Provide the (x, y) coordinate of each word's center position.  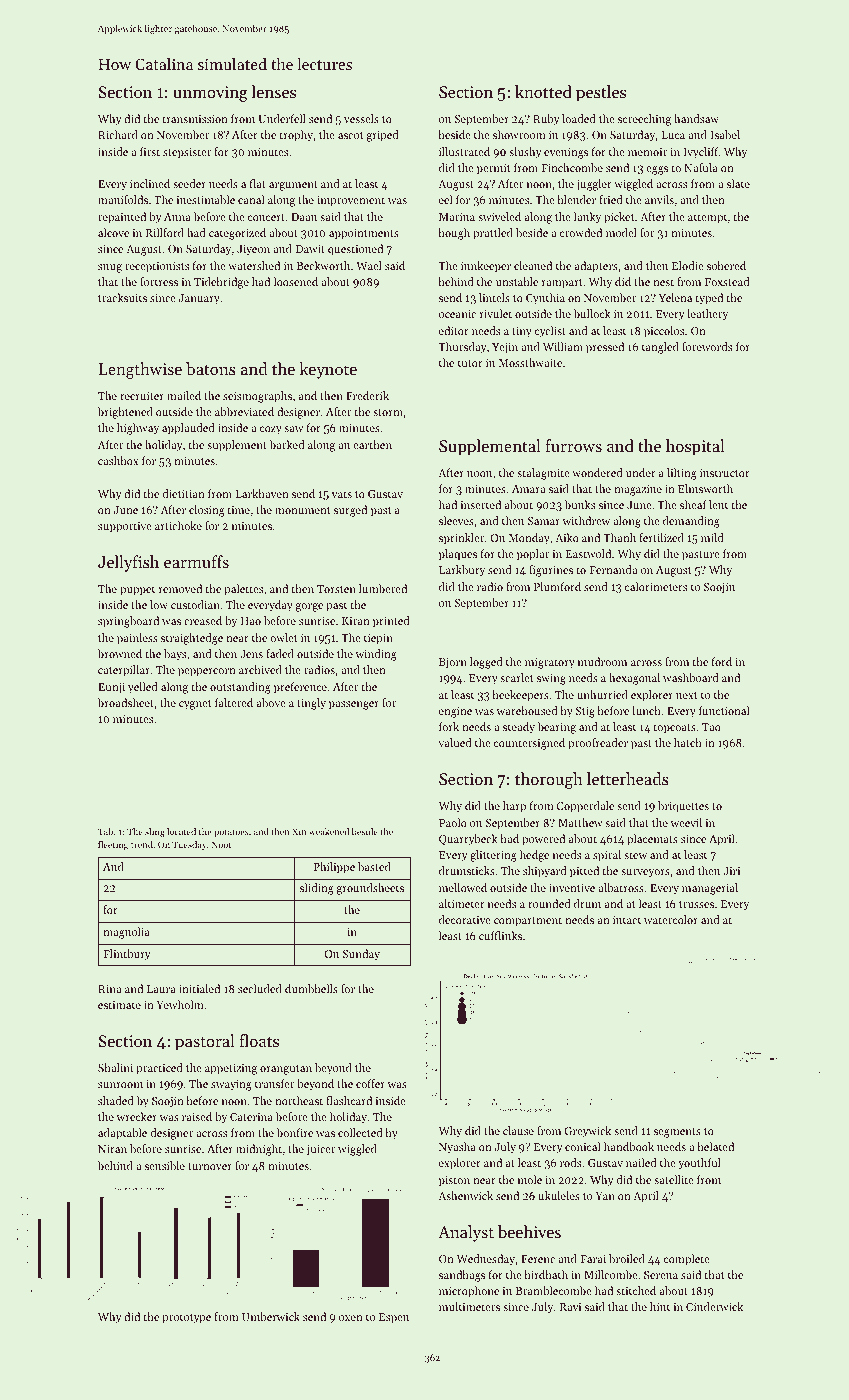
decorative (465, 919)
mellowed (463, 887)
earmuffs (196, 561)
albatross (621, 887)
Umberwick (271, 1316)
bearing (557, 728)
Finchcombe (572, 167)
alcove (113, 232)
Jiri (731, 871)
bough (454, 234)
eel (445, 199)
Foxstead (727, 281)
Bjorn (453, 663)
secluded (260, 988)
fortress (159, 281)
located (181, 831)
